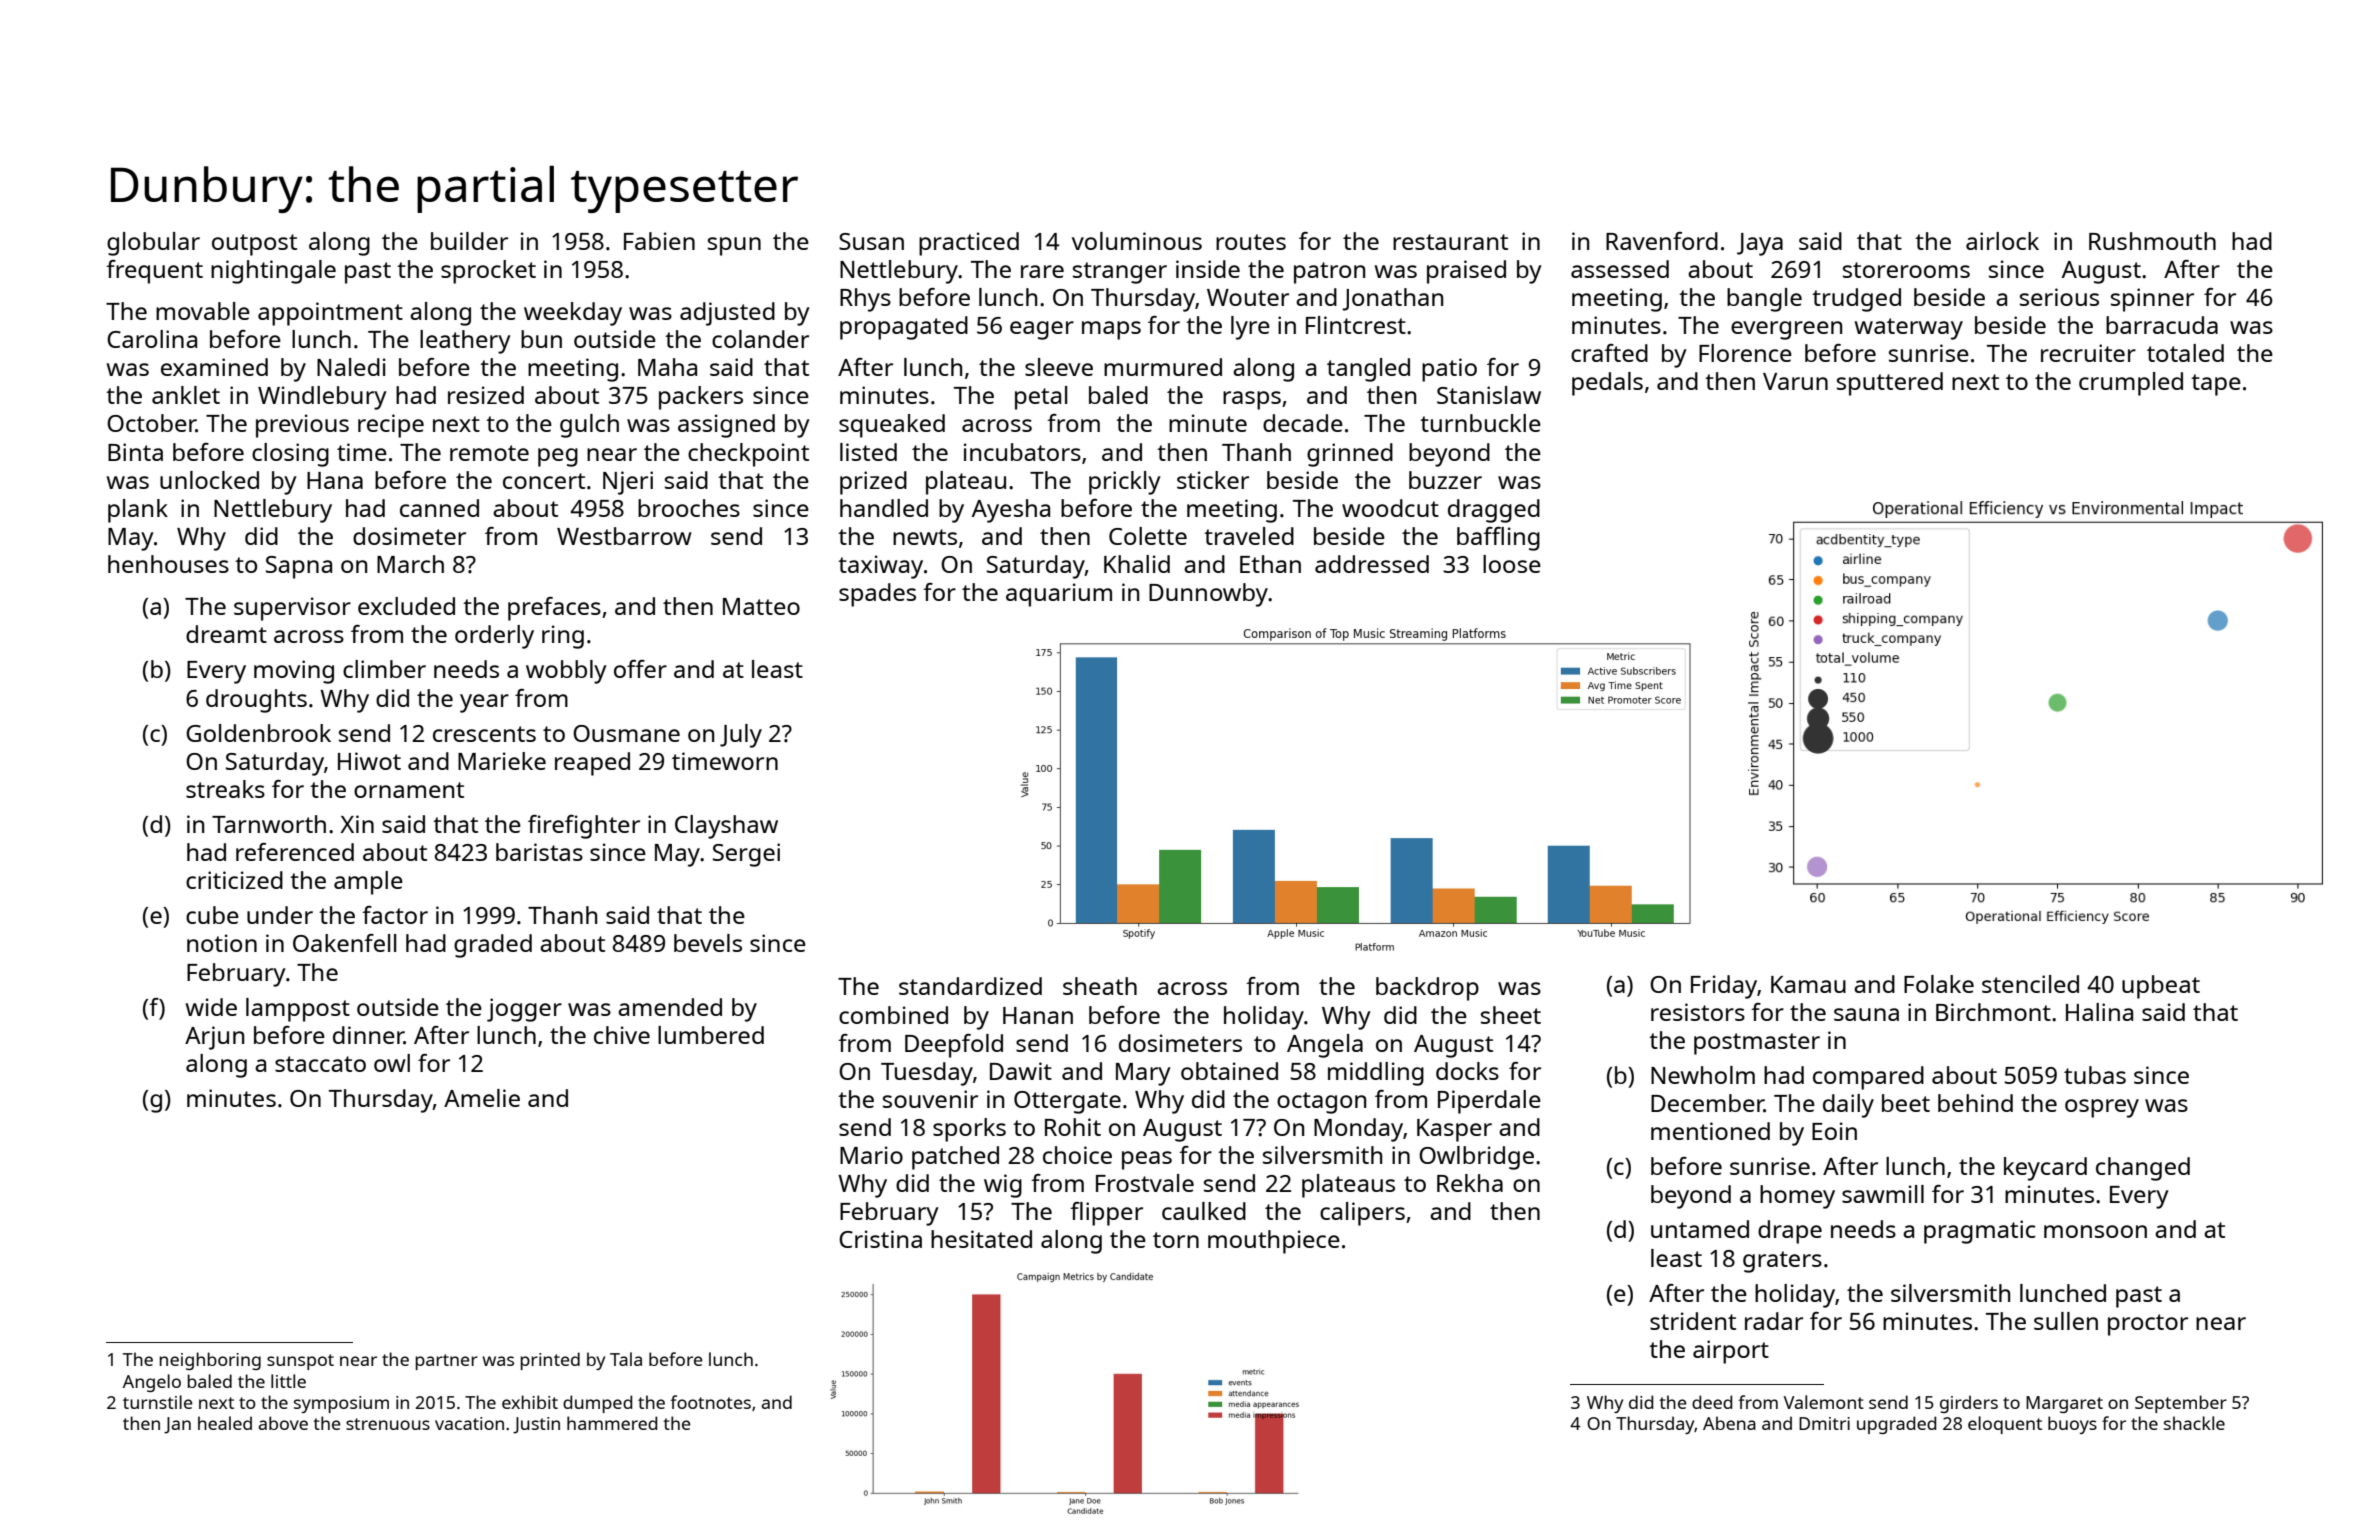 Image resolution: width=2380 pixels, height=1540 pixels. What do you see at coordinates (1427, 989) in the document?
I see `backdrop` at bounding box center [1427, 989].
